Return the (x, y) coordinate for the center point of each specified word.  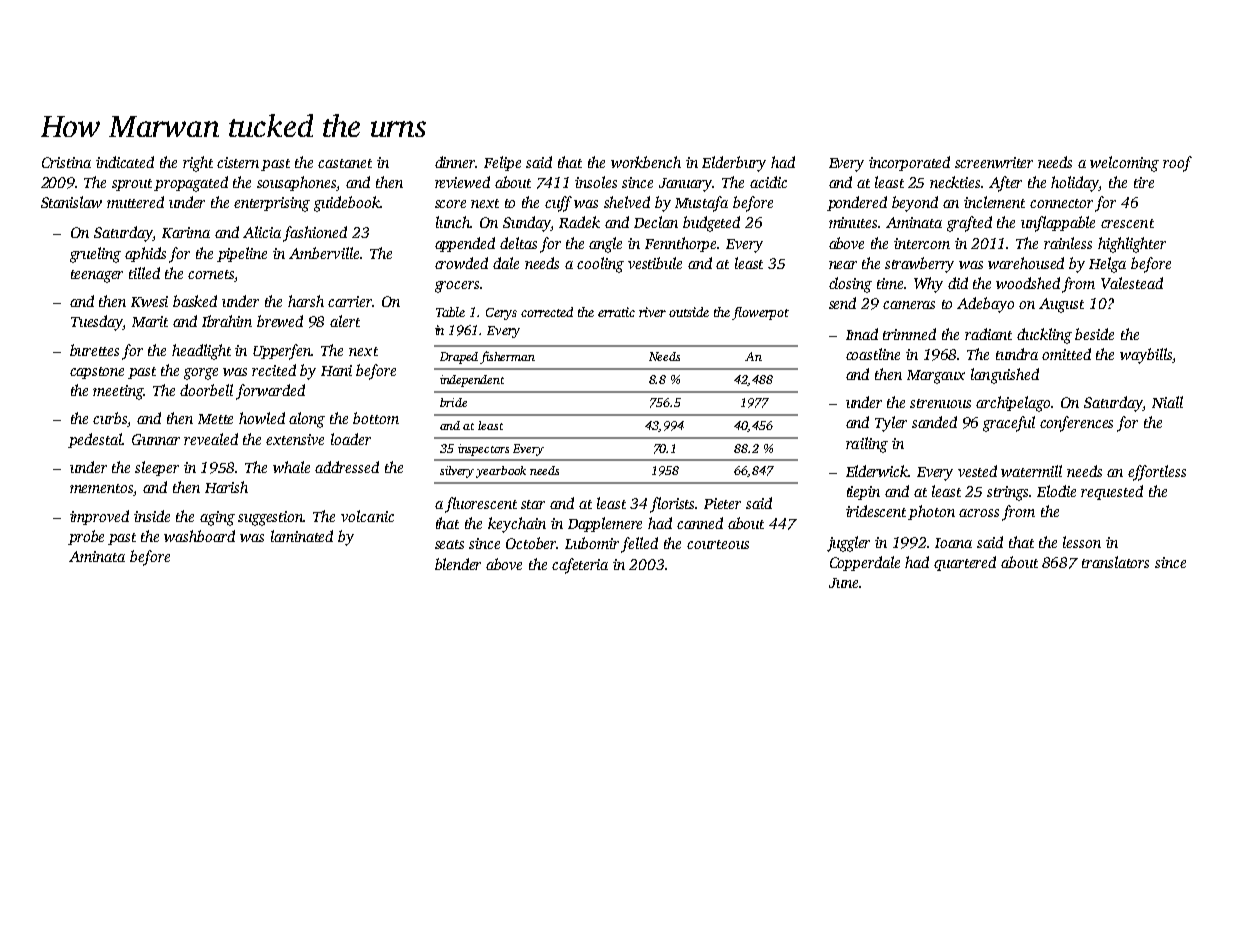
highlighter (1132, 245)
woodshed (1028, 283)
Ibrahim (227, 321)
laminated (302, 536)
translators (1115, 562)
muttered (135, 202)
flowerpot (760, 313)
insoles (596, 182)
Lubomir (592, 543)
